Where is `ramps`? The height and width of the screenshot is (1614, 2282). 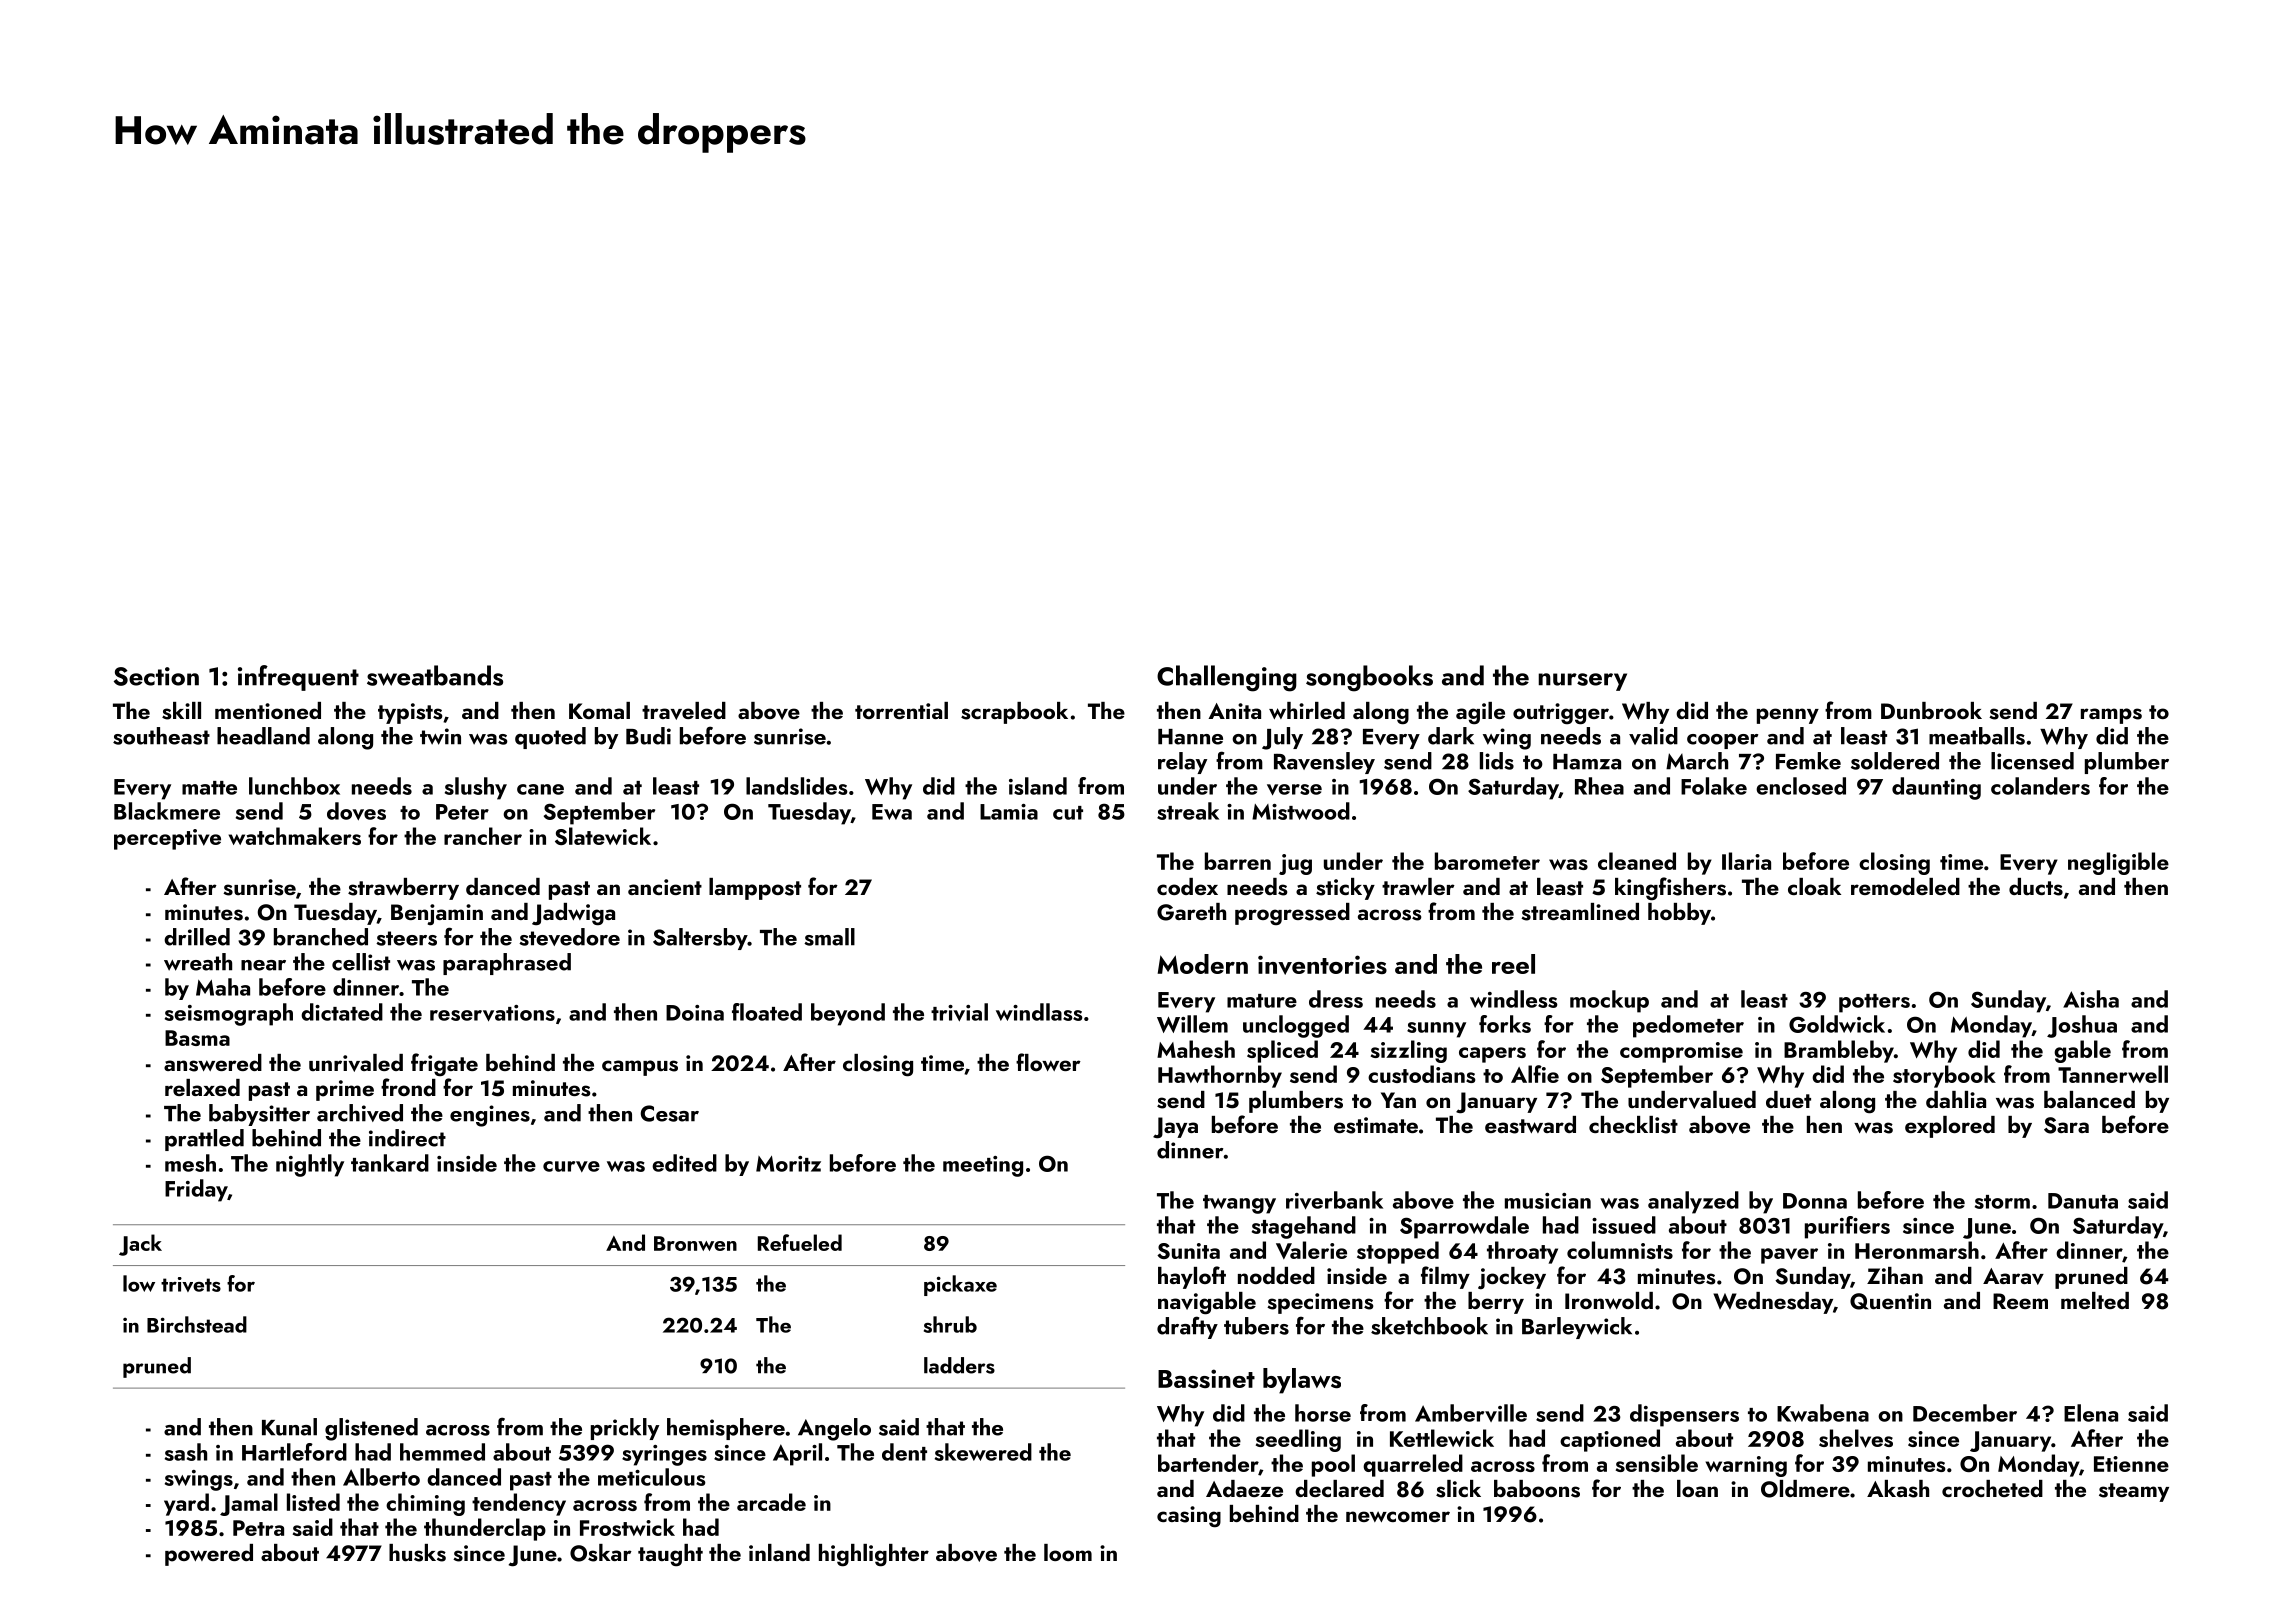 ramps is located at coordinates (2111, 716).
